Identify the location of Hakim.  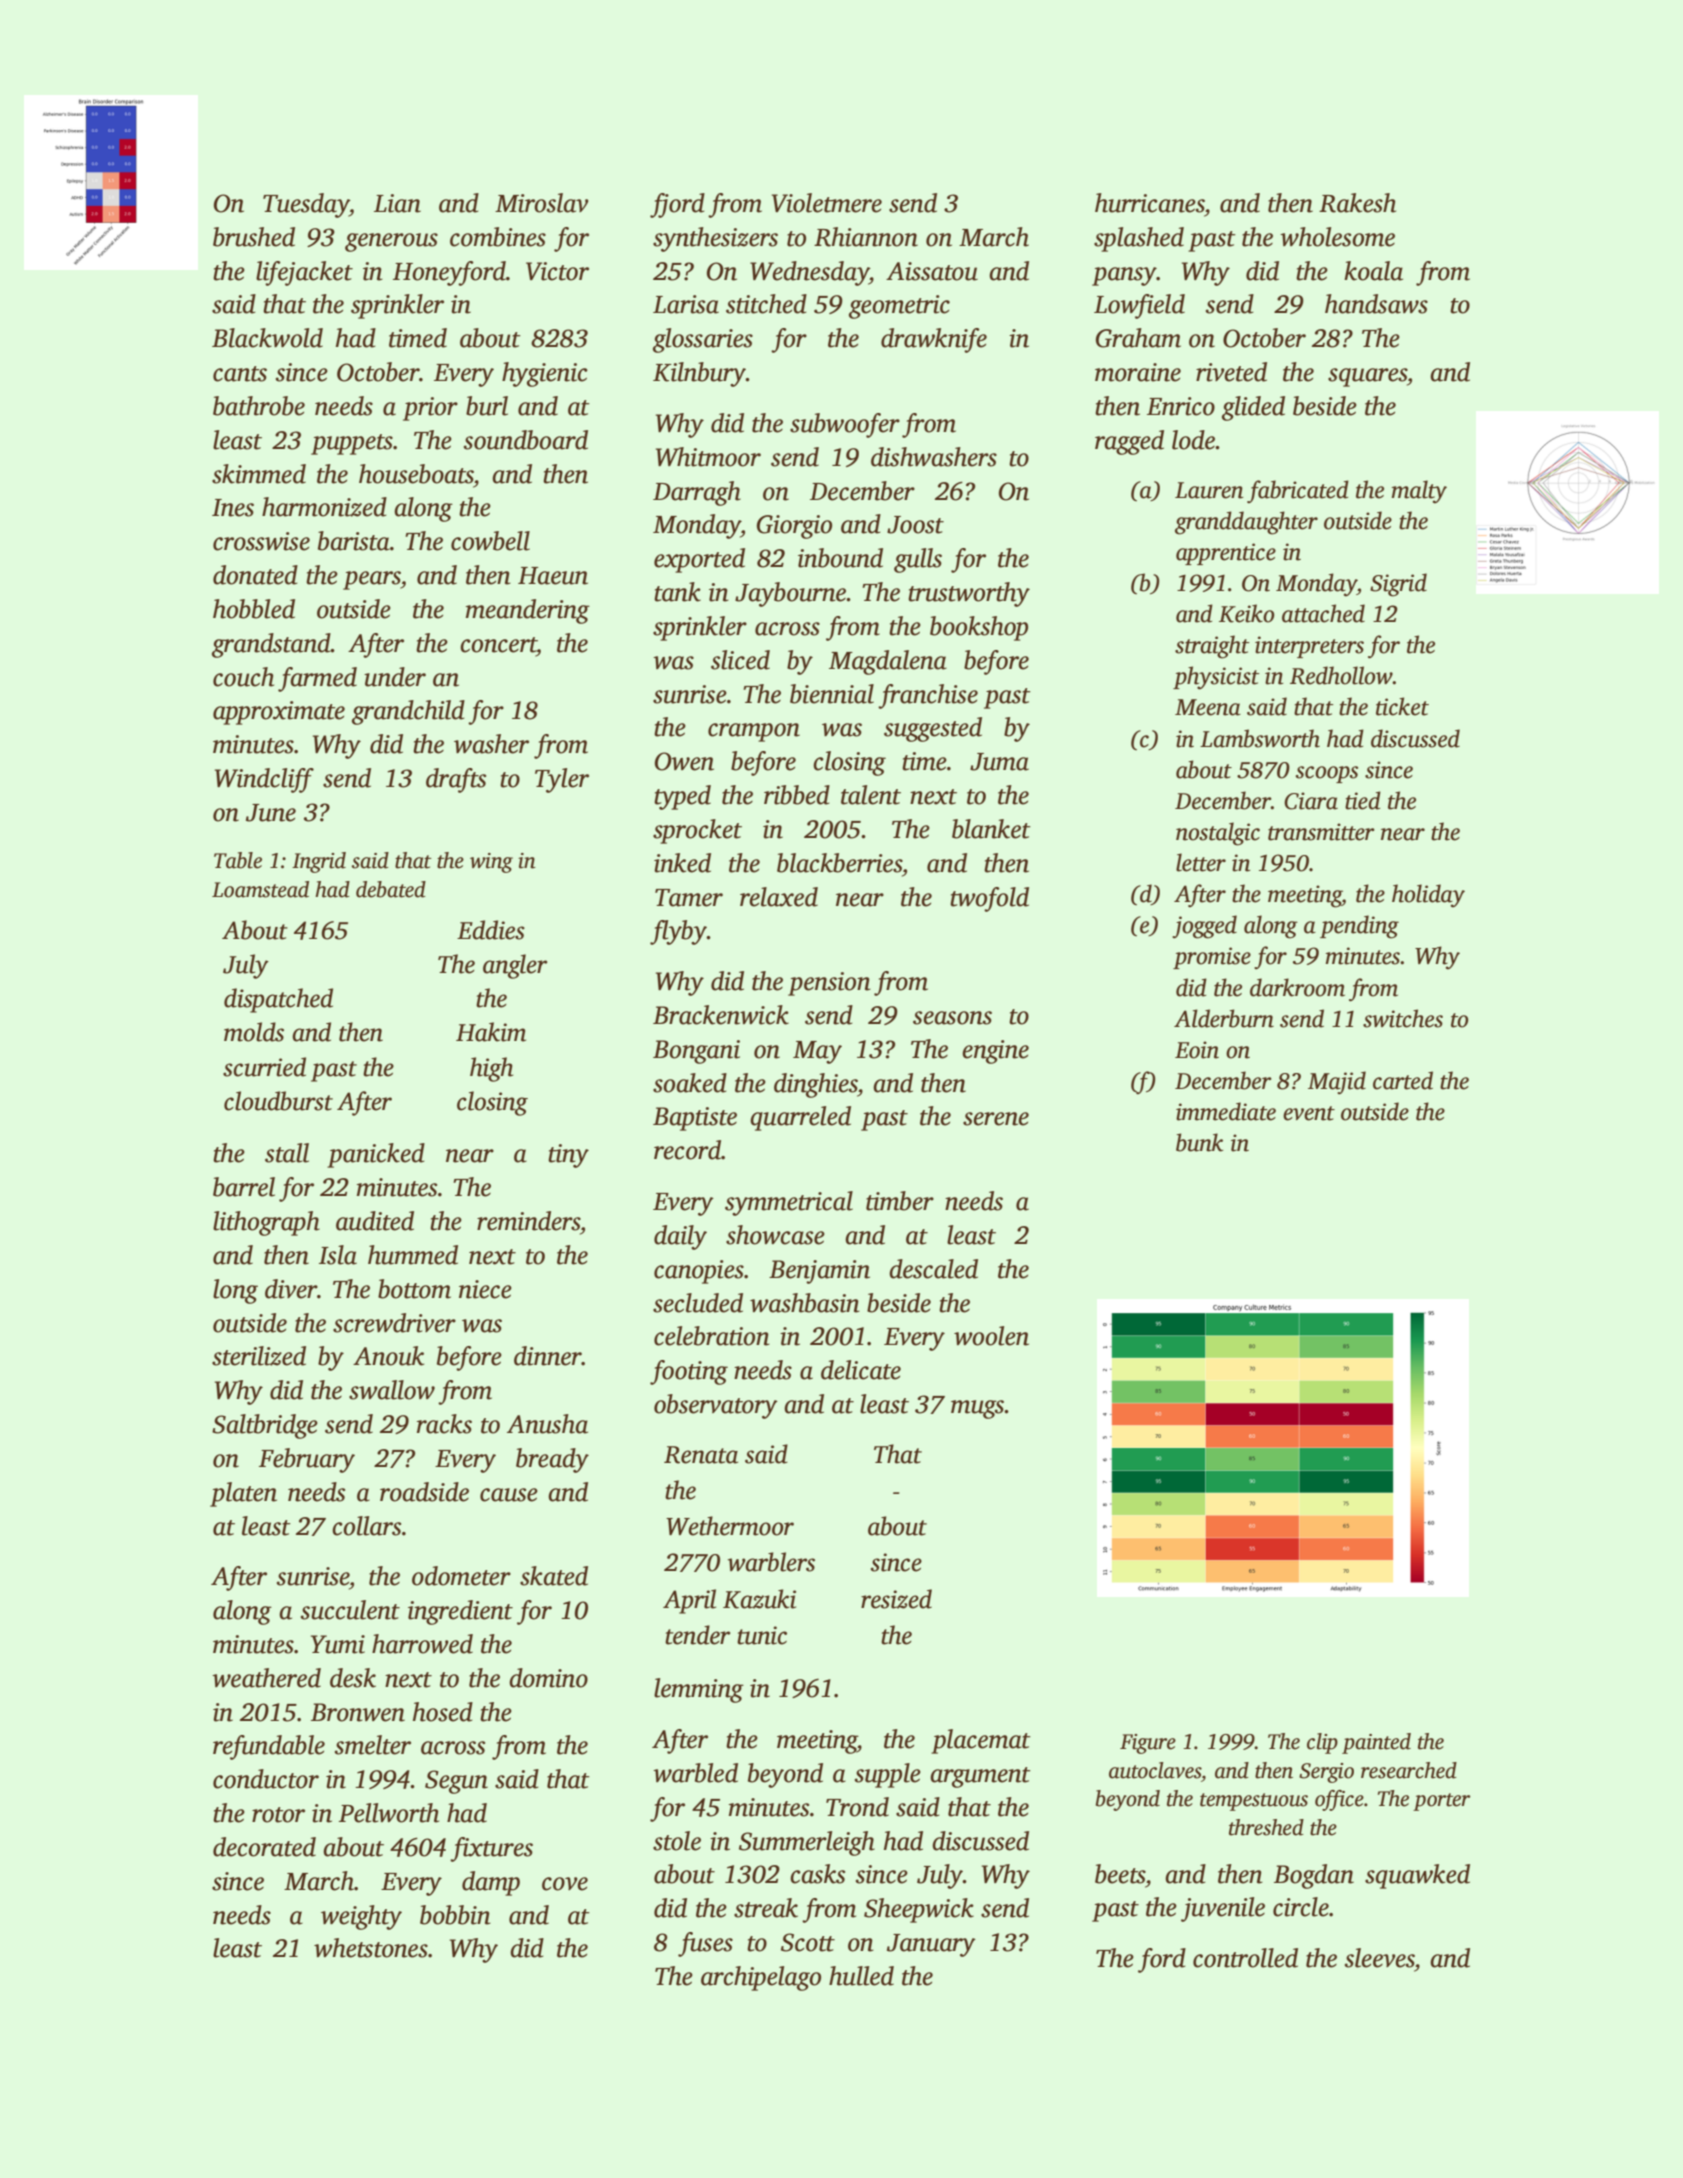
(491, 1032).
